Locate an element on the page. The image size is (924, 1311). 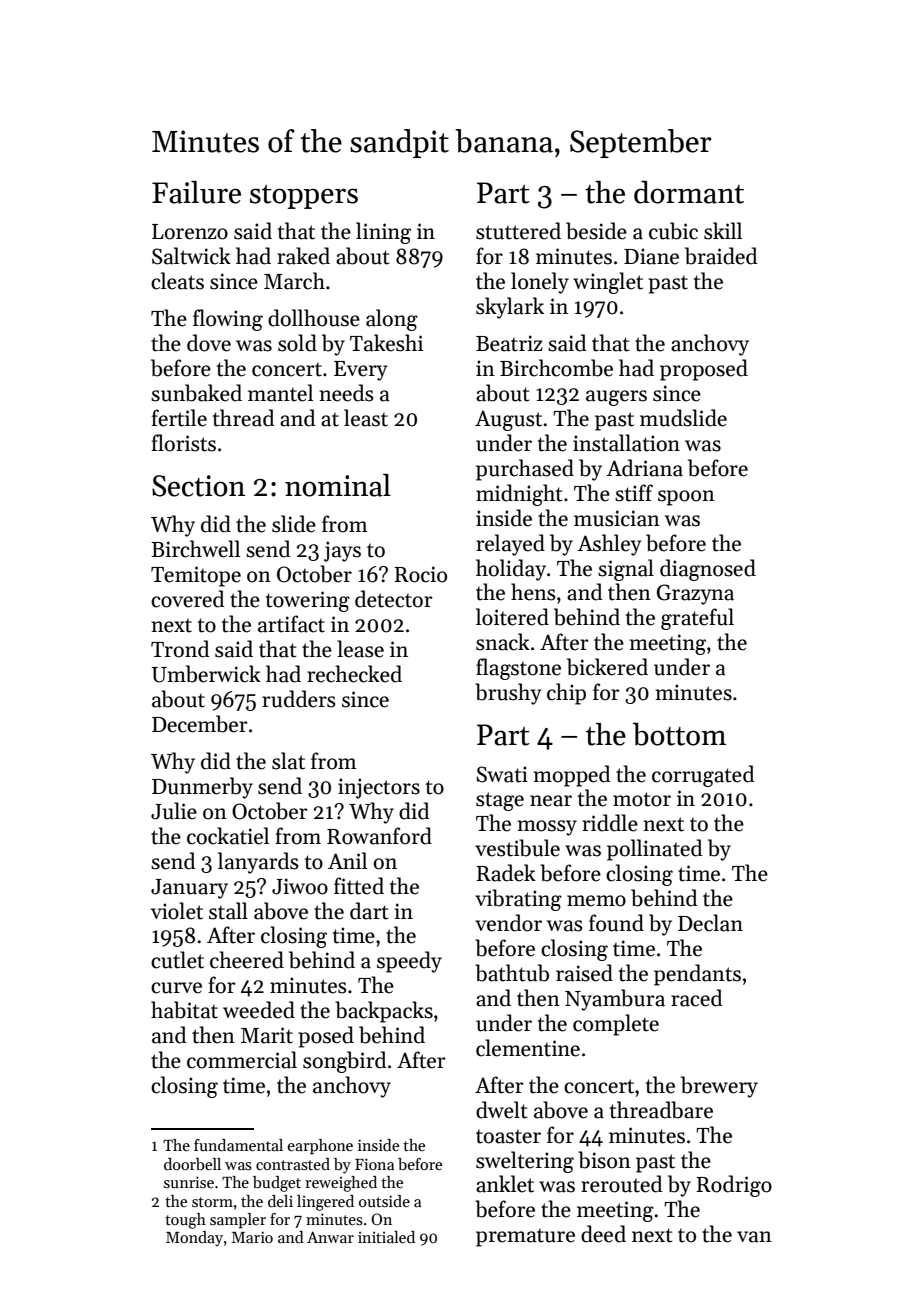
Declan is located at coordinates (710, 923).
